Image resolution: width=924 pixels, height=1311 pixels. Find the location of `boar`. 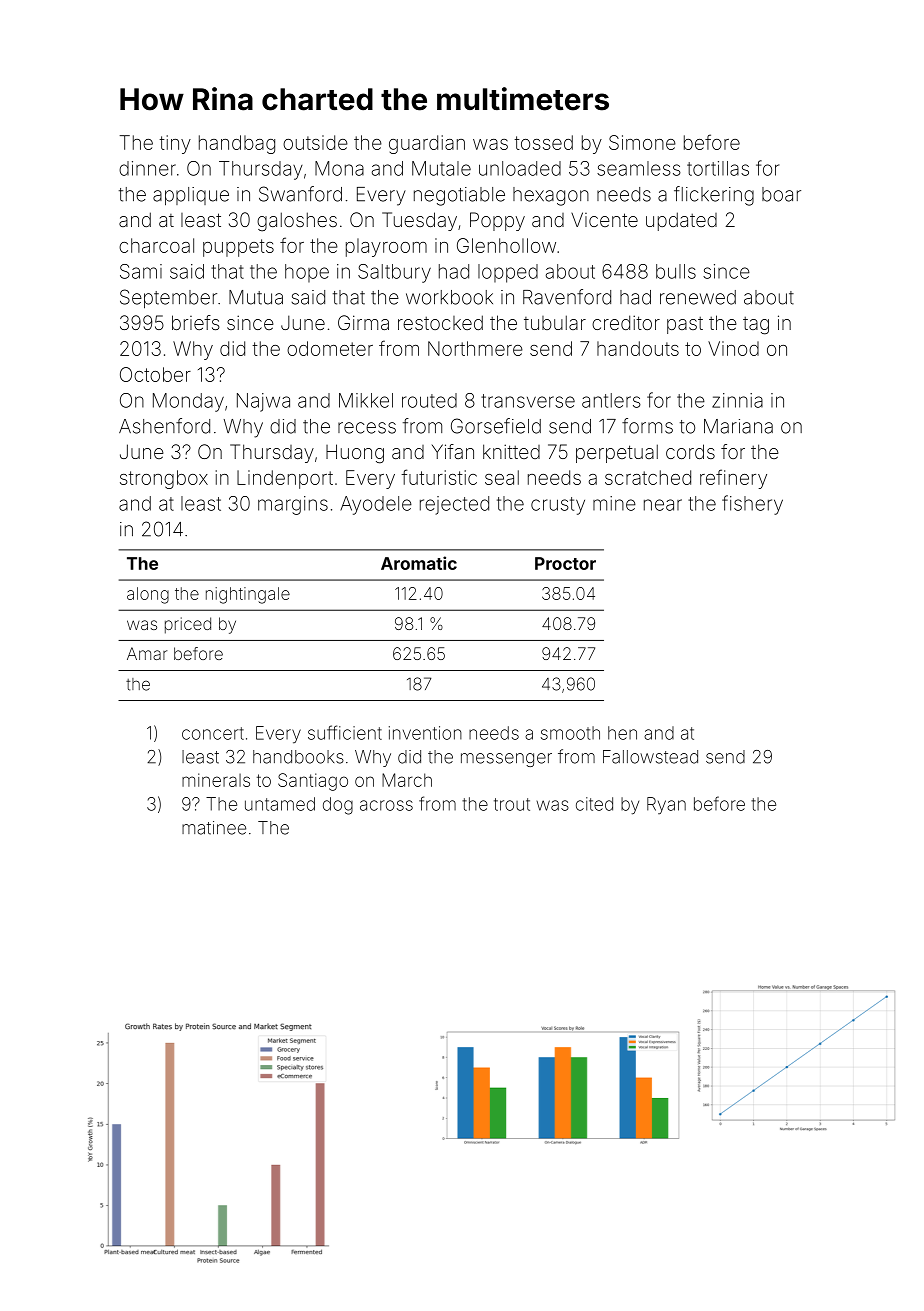

boar is located at coordinates (781, 194).
